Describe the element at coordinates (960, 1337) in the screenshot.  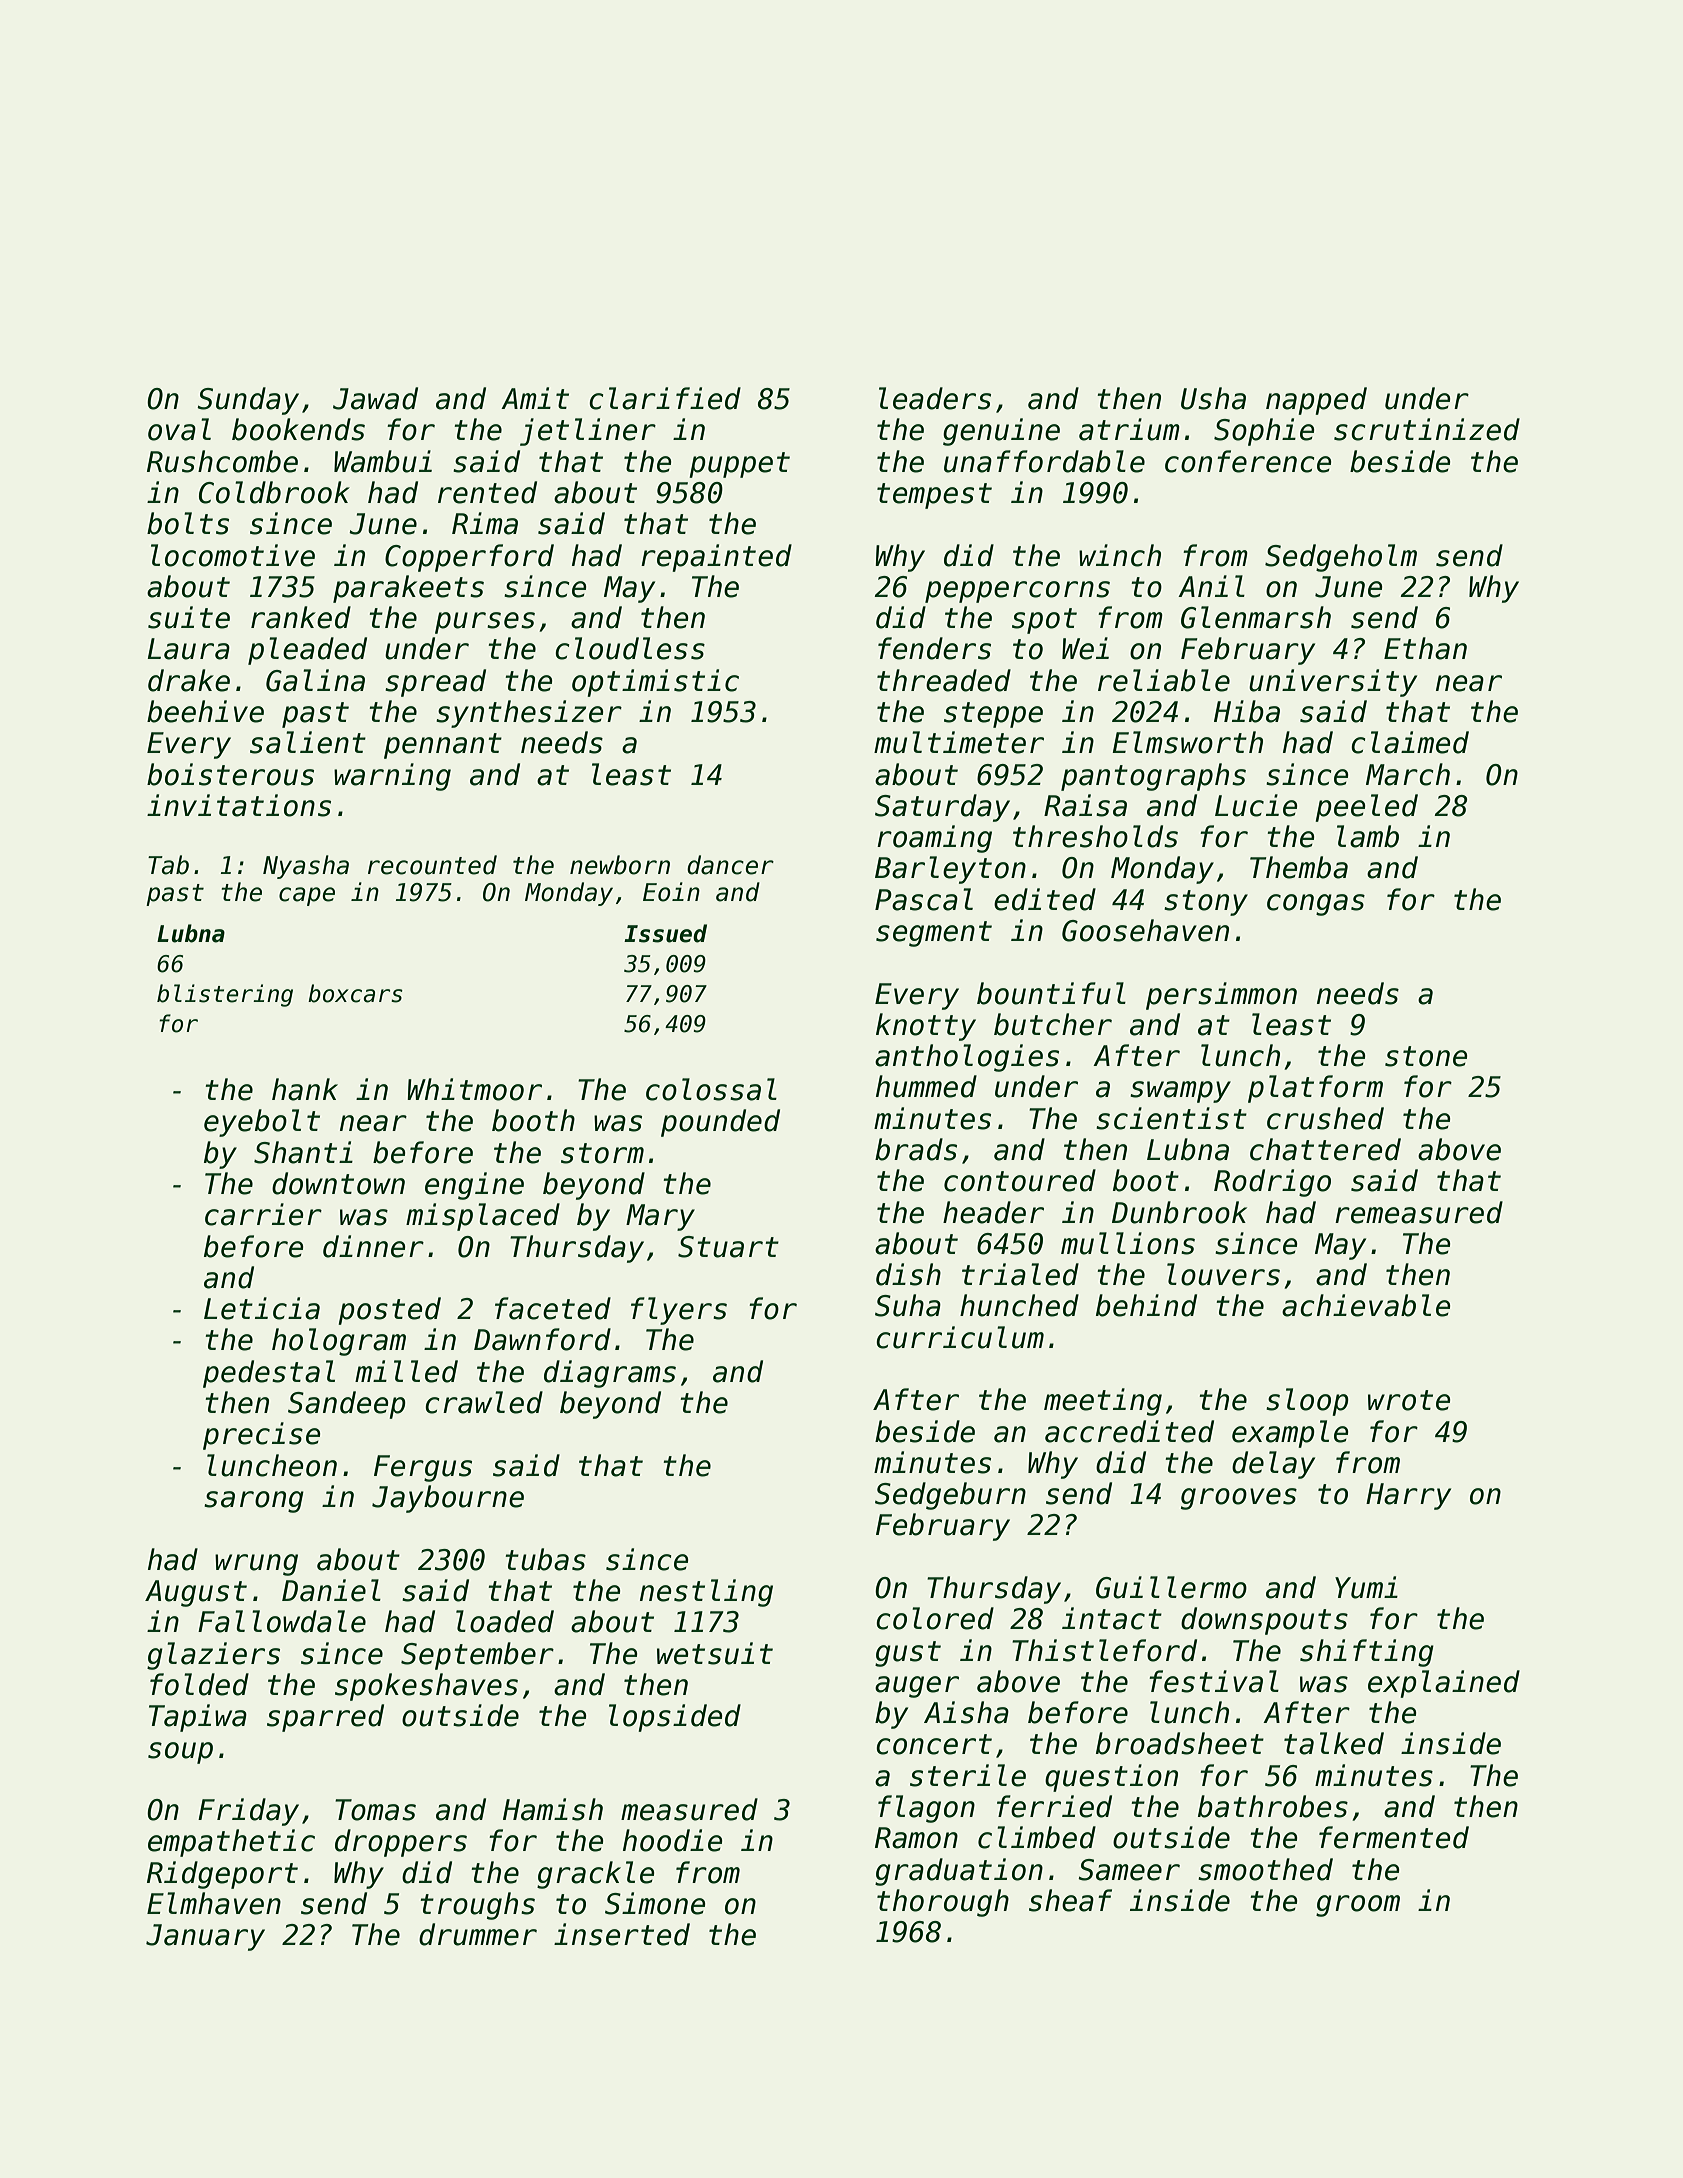
I see `curriculum` at that location.
